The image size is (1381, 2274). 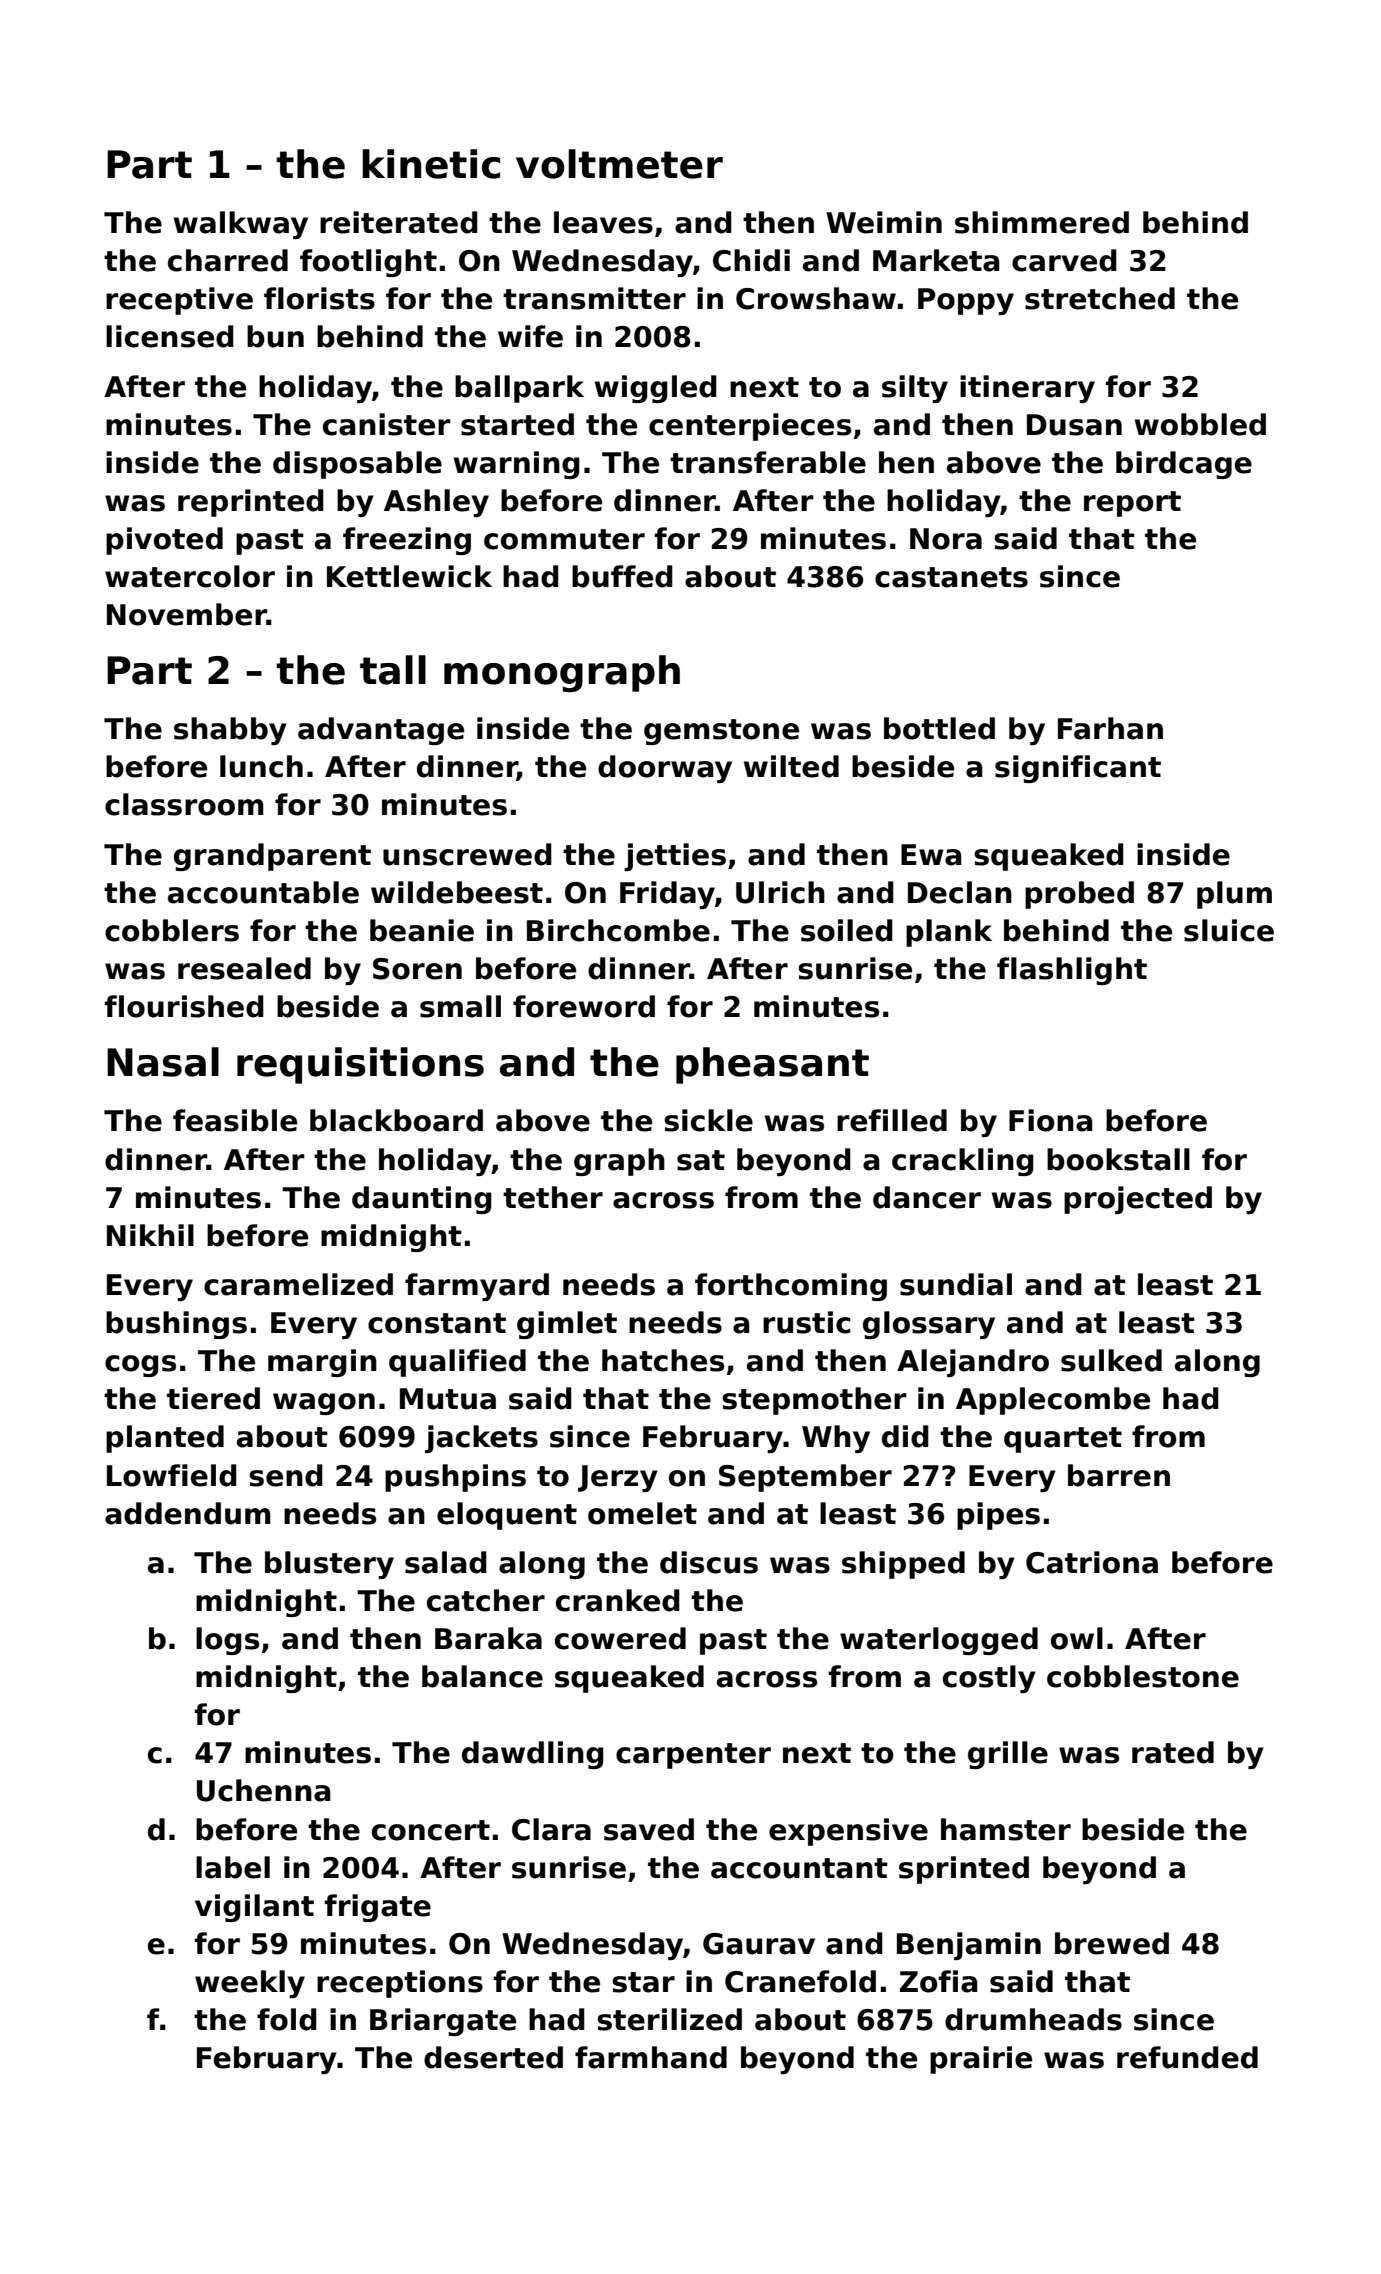 What do you see at coordinates (1042, 222) in the page?
I see `shimmered` at bounding box center [1042, 222].
